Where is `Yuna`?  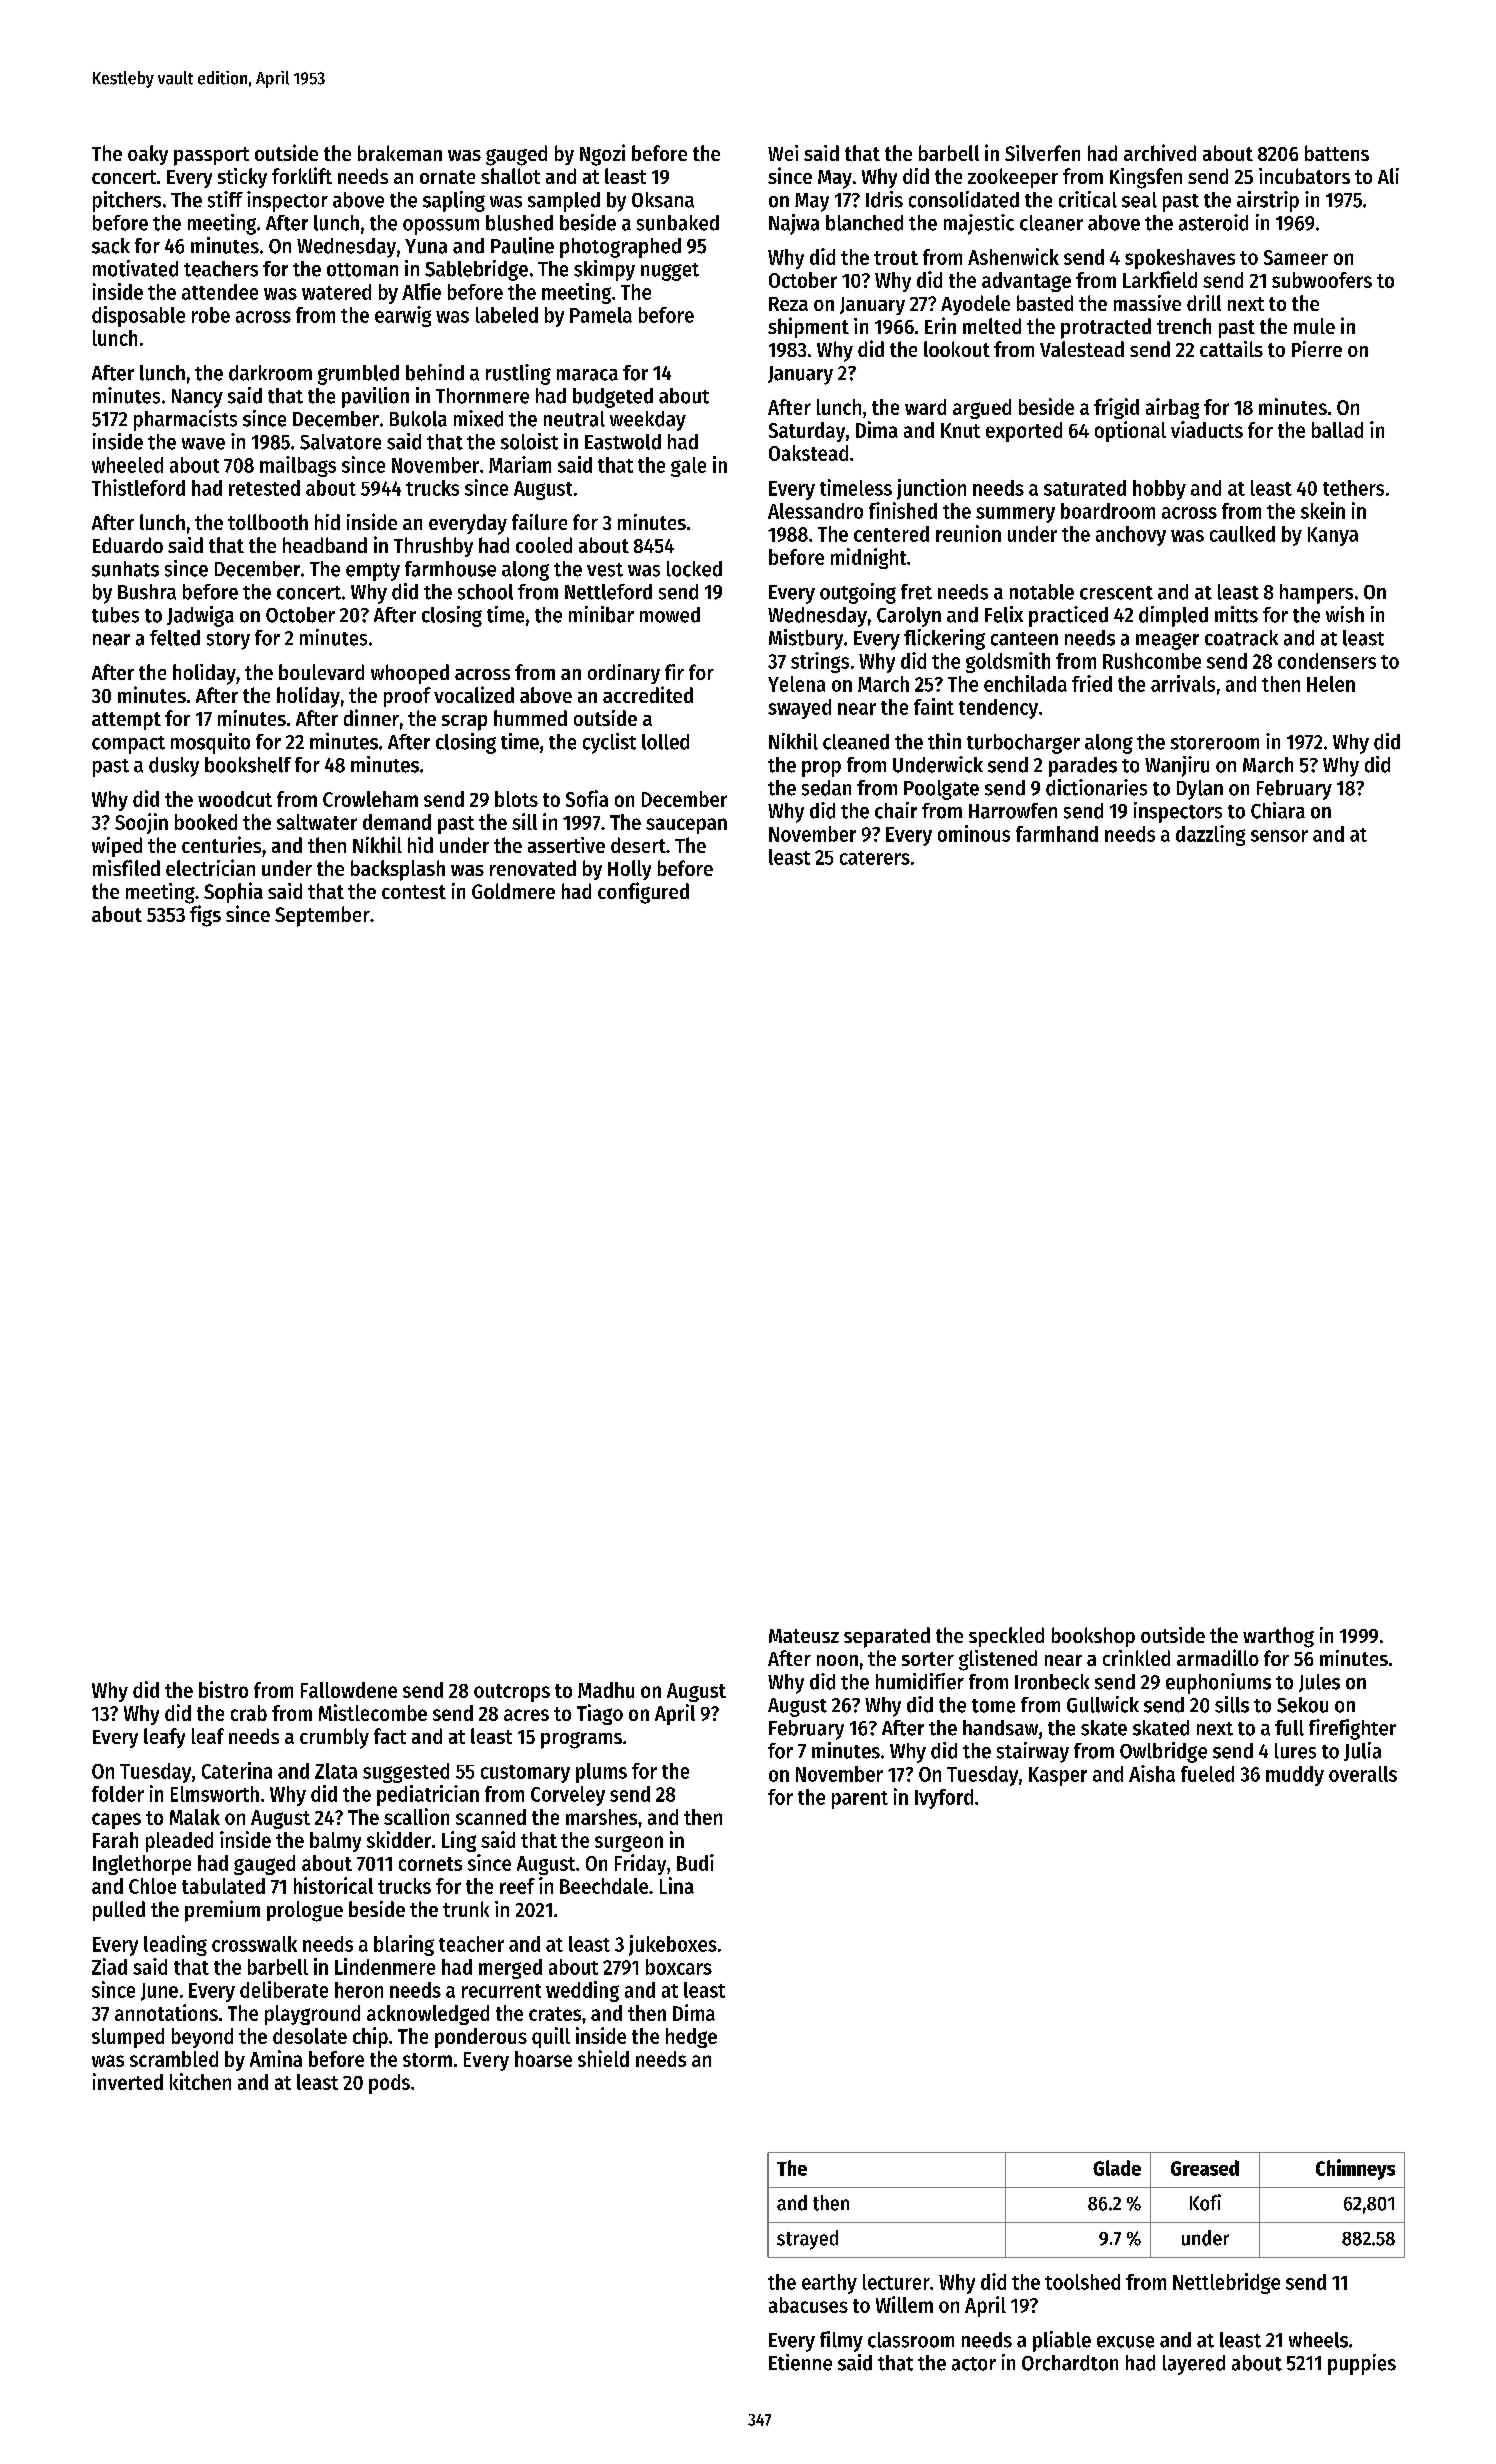 Yuna is located at coordinates (426, 246).
